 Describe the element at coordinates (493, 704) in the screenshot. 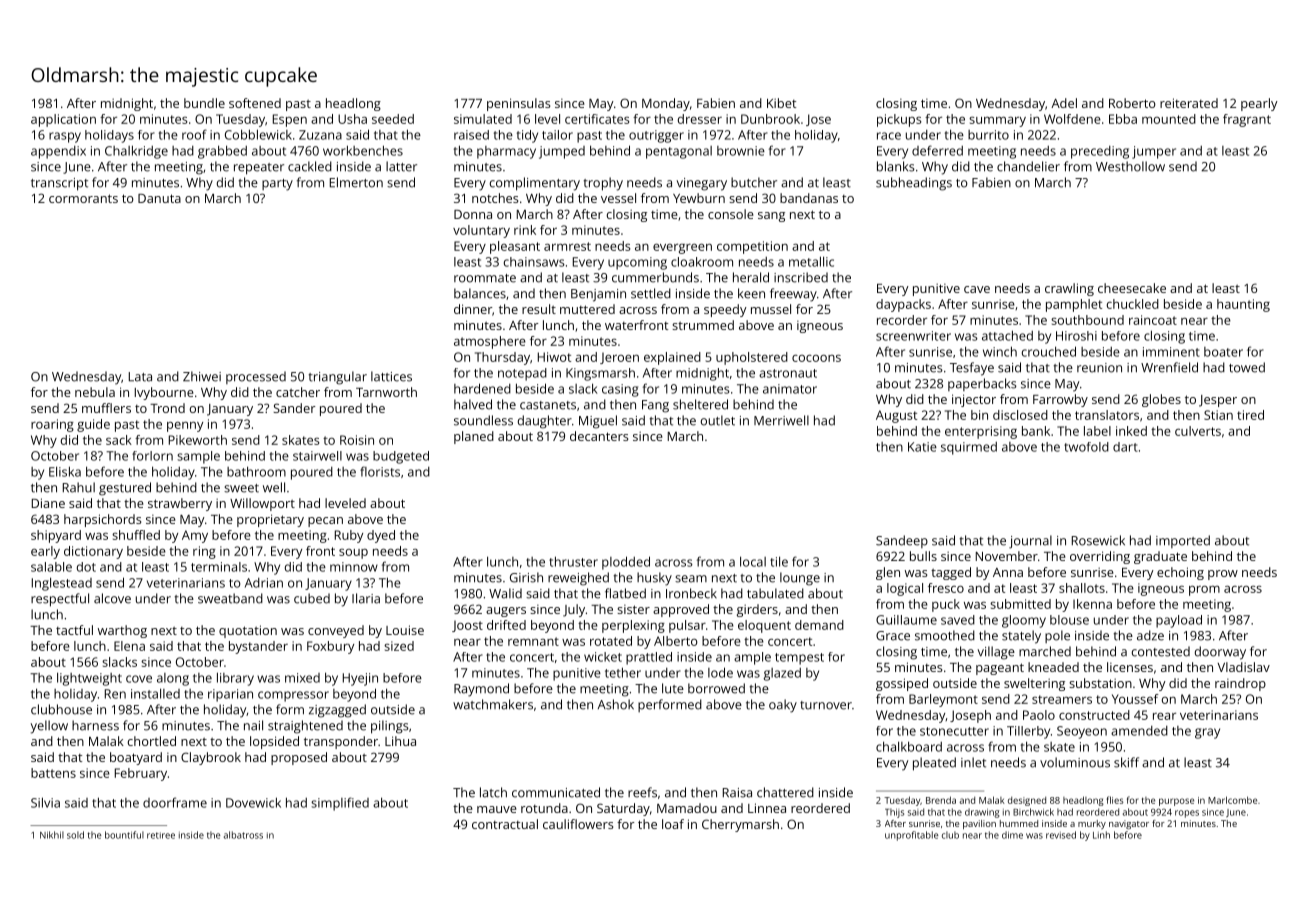

I see `watchmakers` at that location.
